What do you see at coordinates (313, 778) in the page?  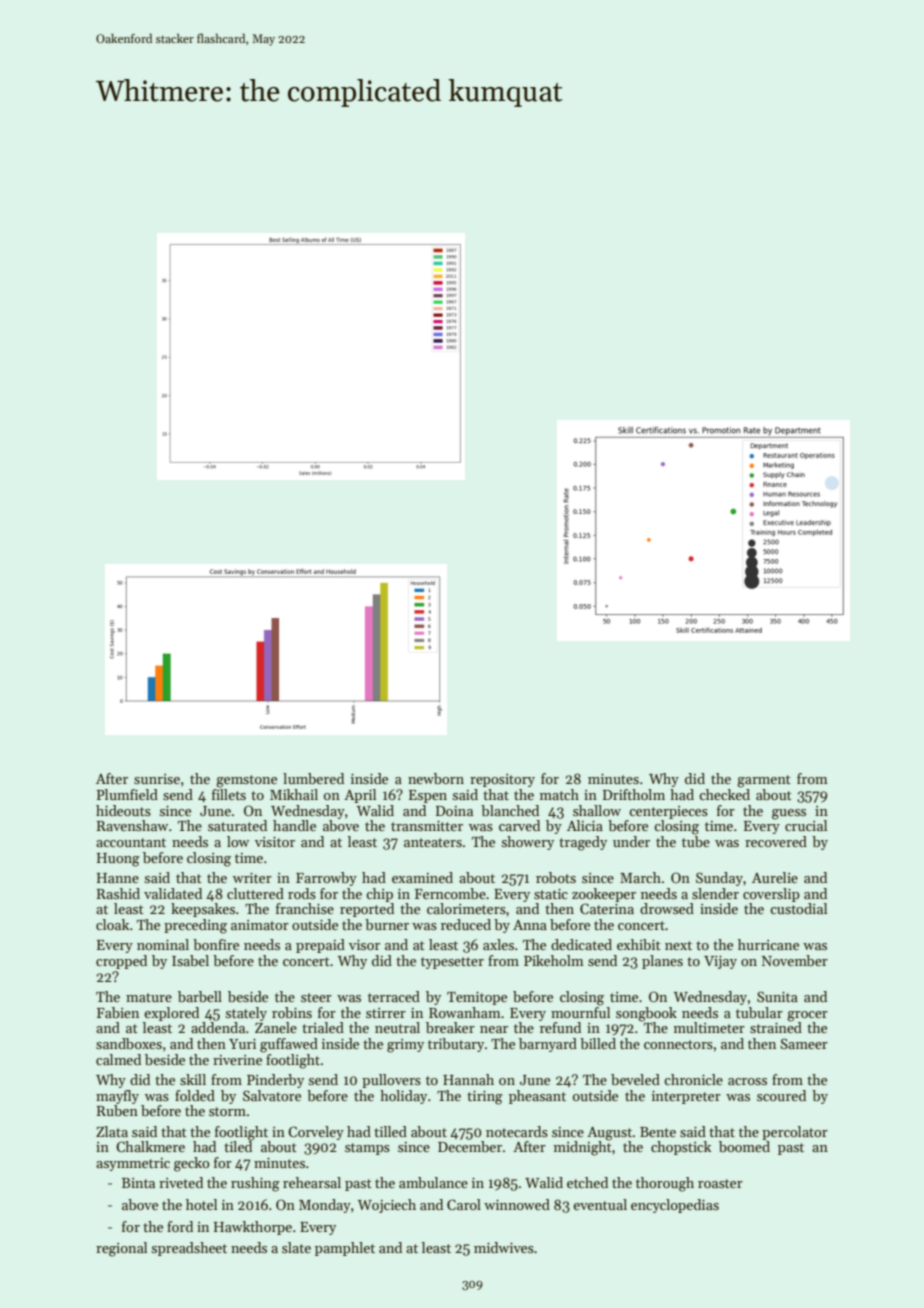 I see `lumbered` at bounding box center [313, 778].
